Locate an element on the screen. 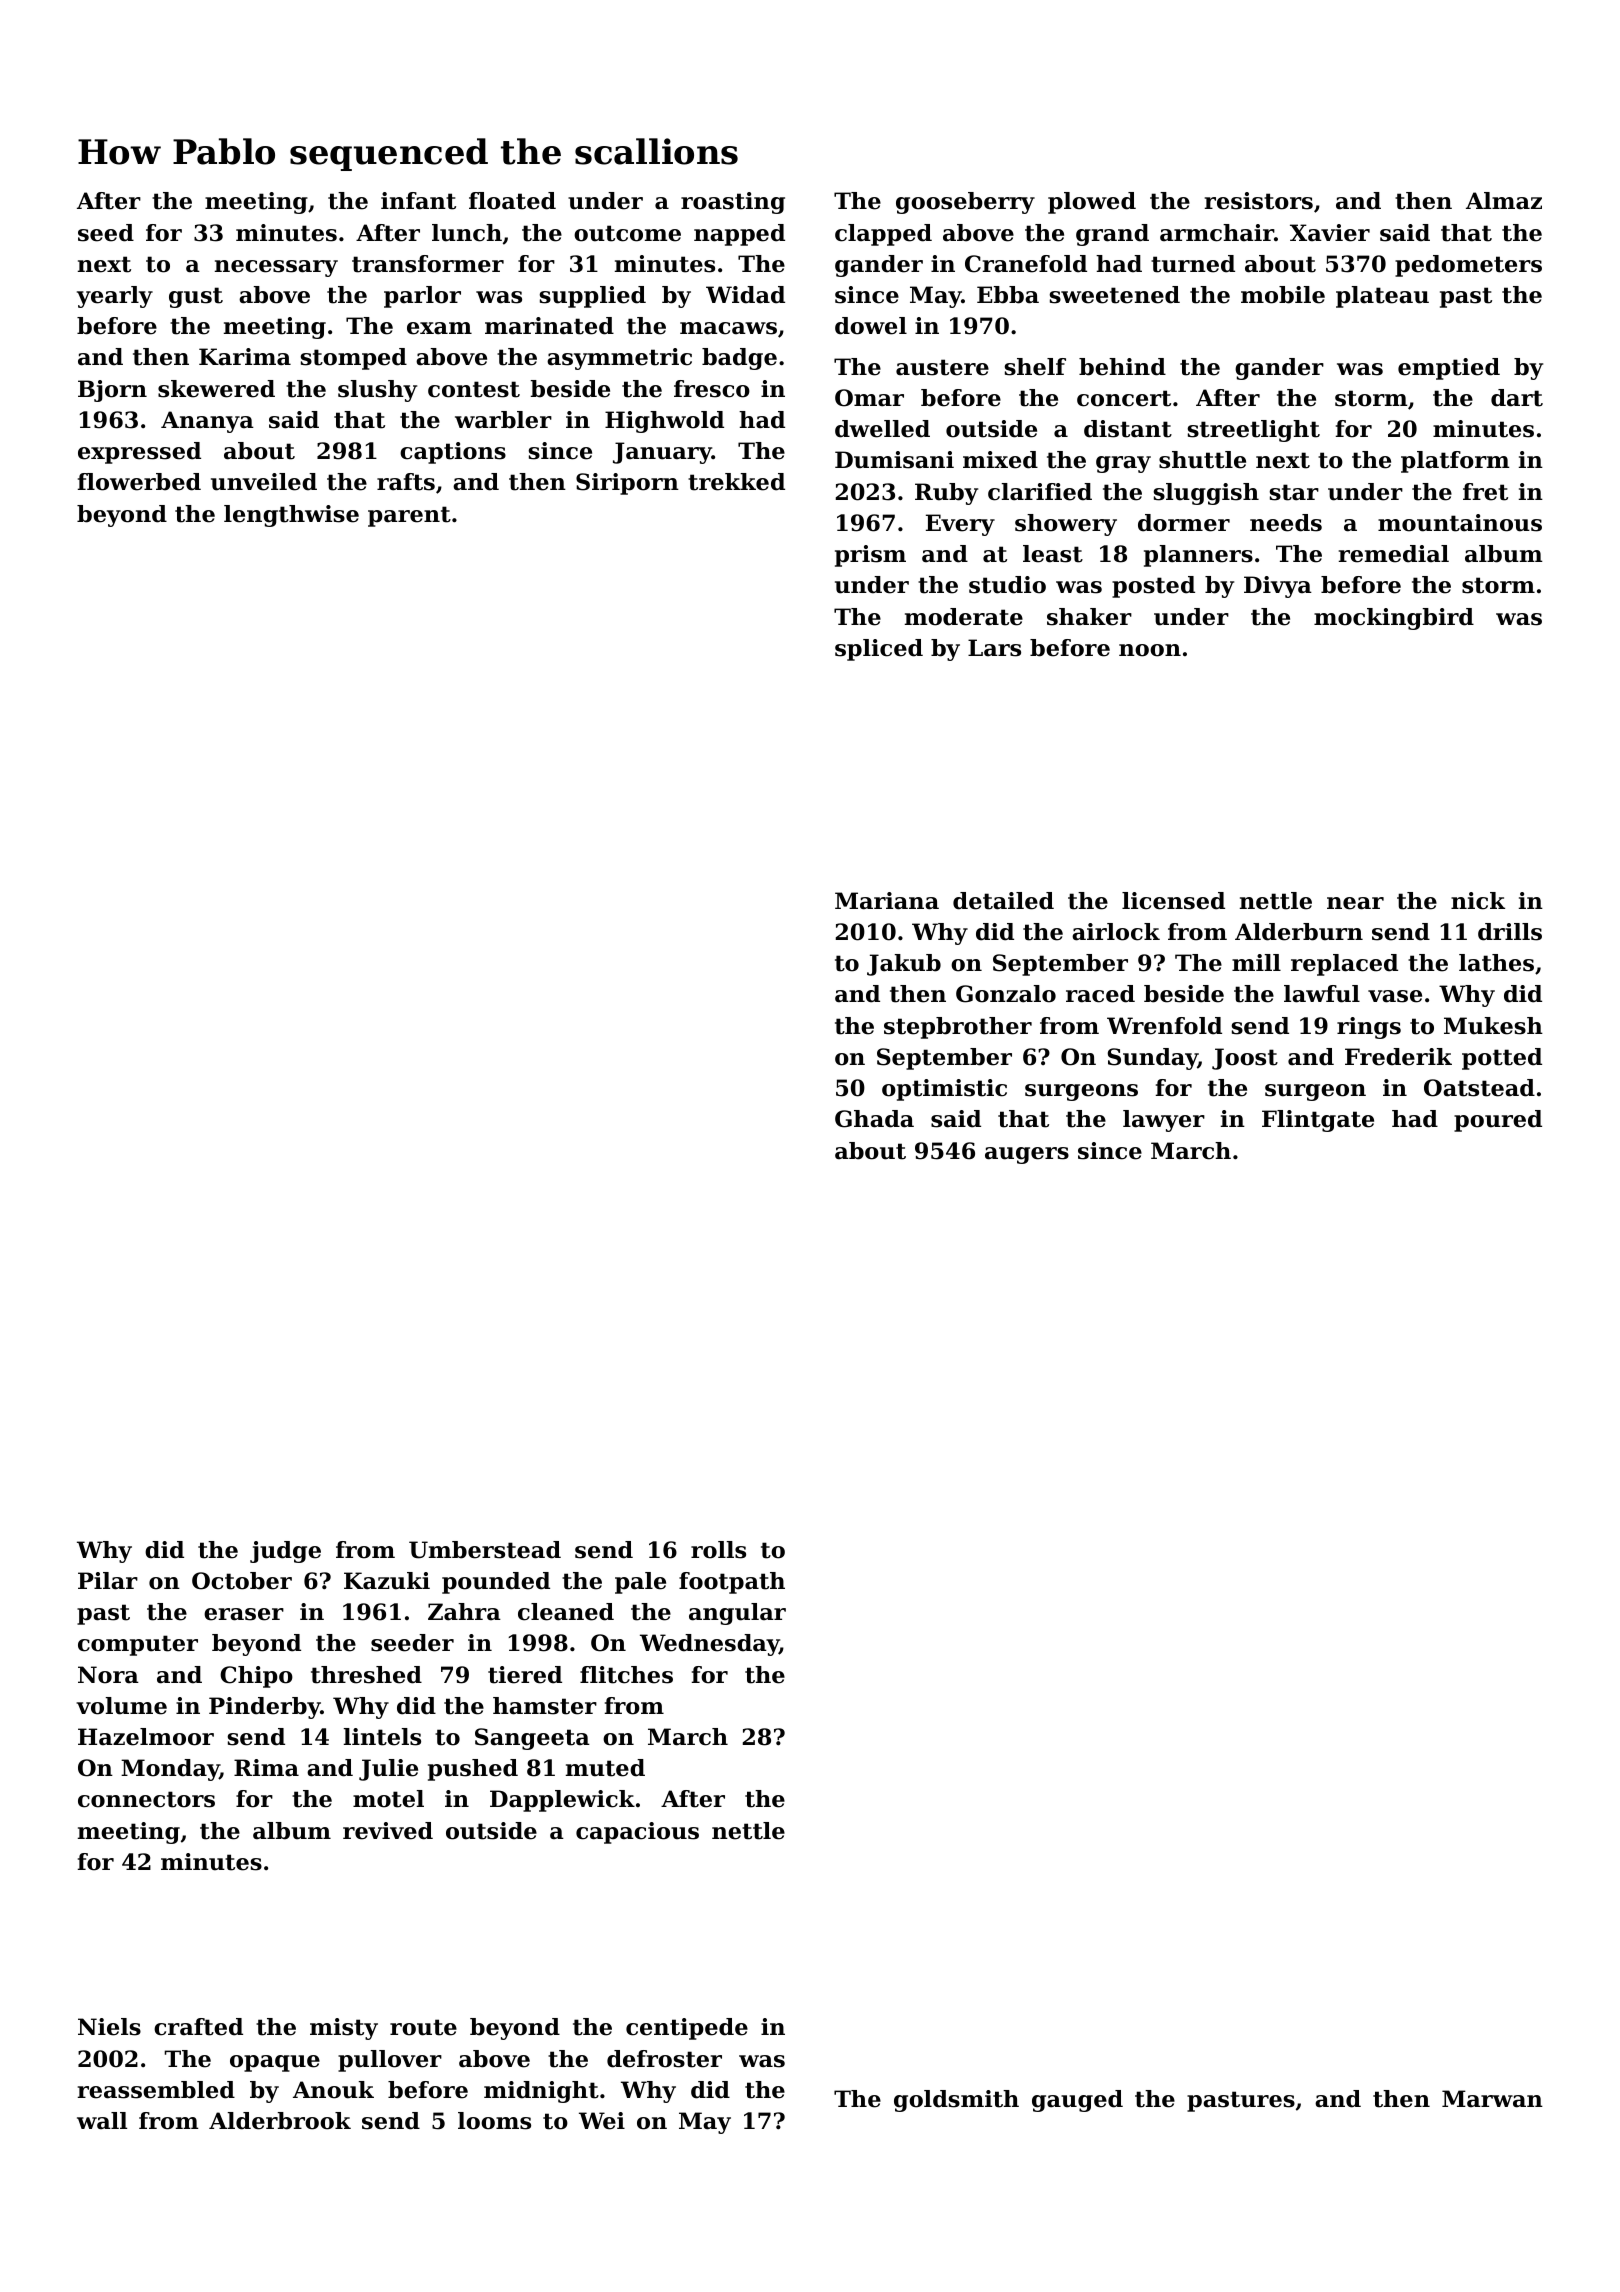 The height and width of the screenshot is (2292, 1620). wall is located at coordinates (102, 2121).
